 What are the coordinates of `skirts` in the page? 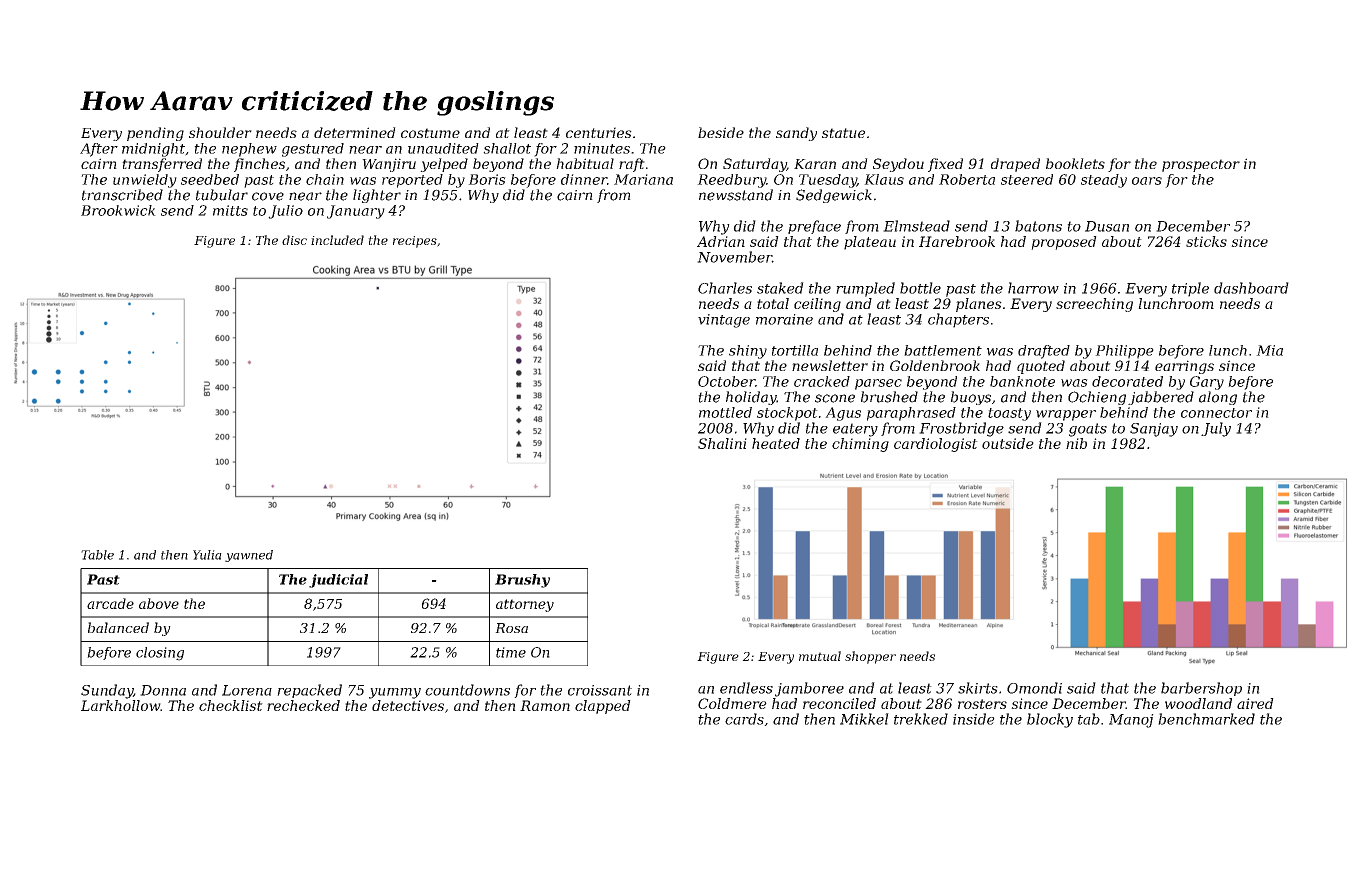 It's located at (978, 688).
